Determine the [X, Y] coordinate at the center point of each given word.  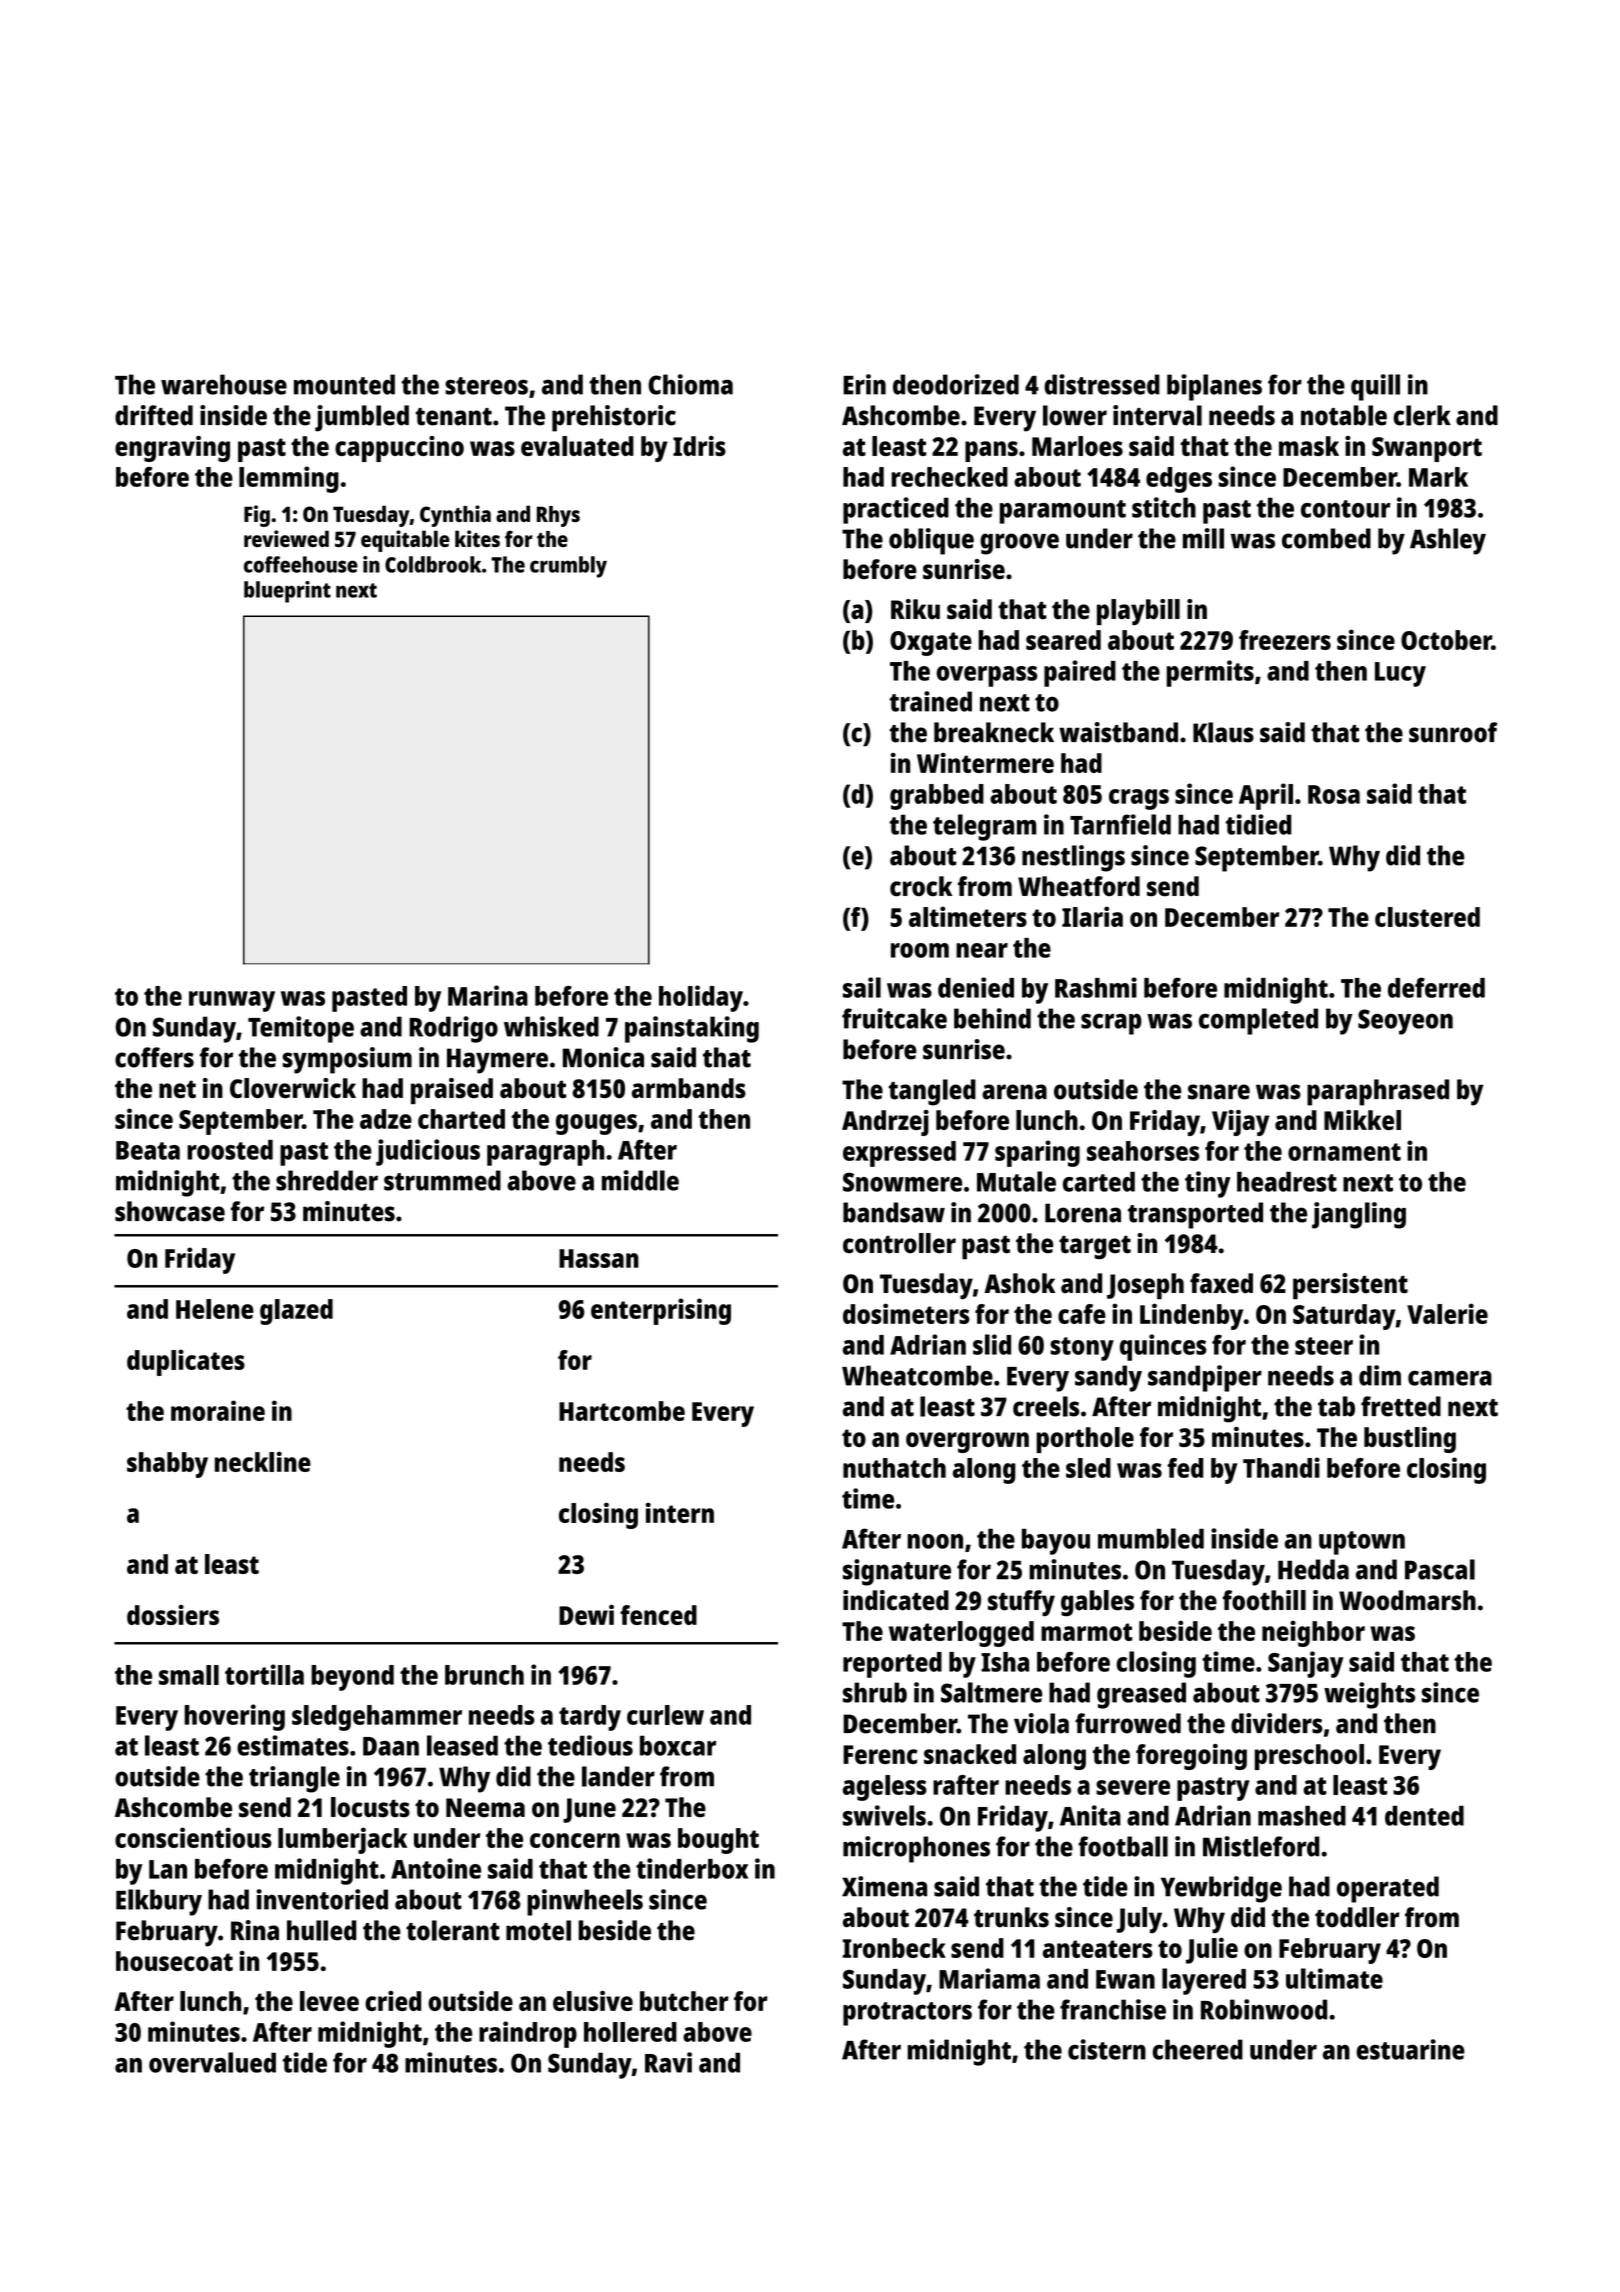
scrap [1111, 1024]
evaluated [577, 446]
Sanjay [1306, 1664]
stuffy [1021, 1603]
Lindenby [1191, 1316]
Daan [391, 1746]
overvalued [212, 2062]
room [920, 950]
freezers [1285, 640]
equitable [405, 541]
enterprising [661, 1311]
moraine [218, 1410]
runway [232, 1001]
